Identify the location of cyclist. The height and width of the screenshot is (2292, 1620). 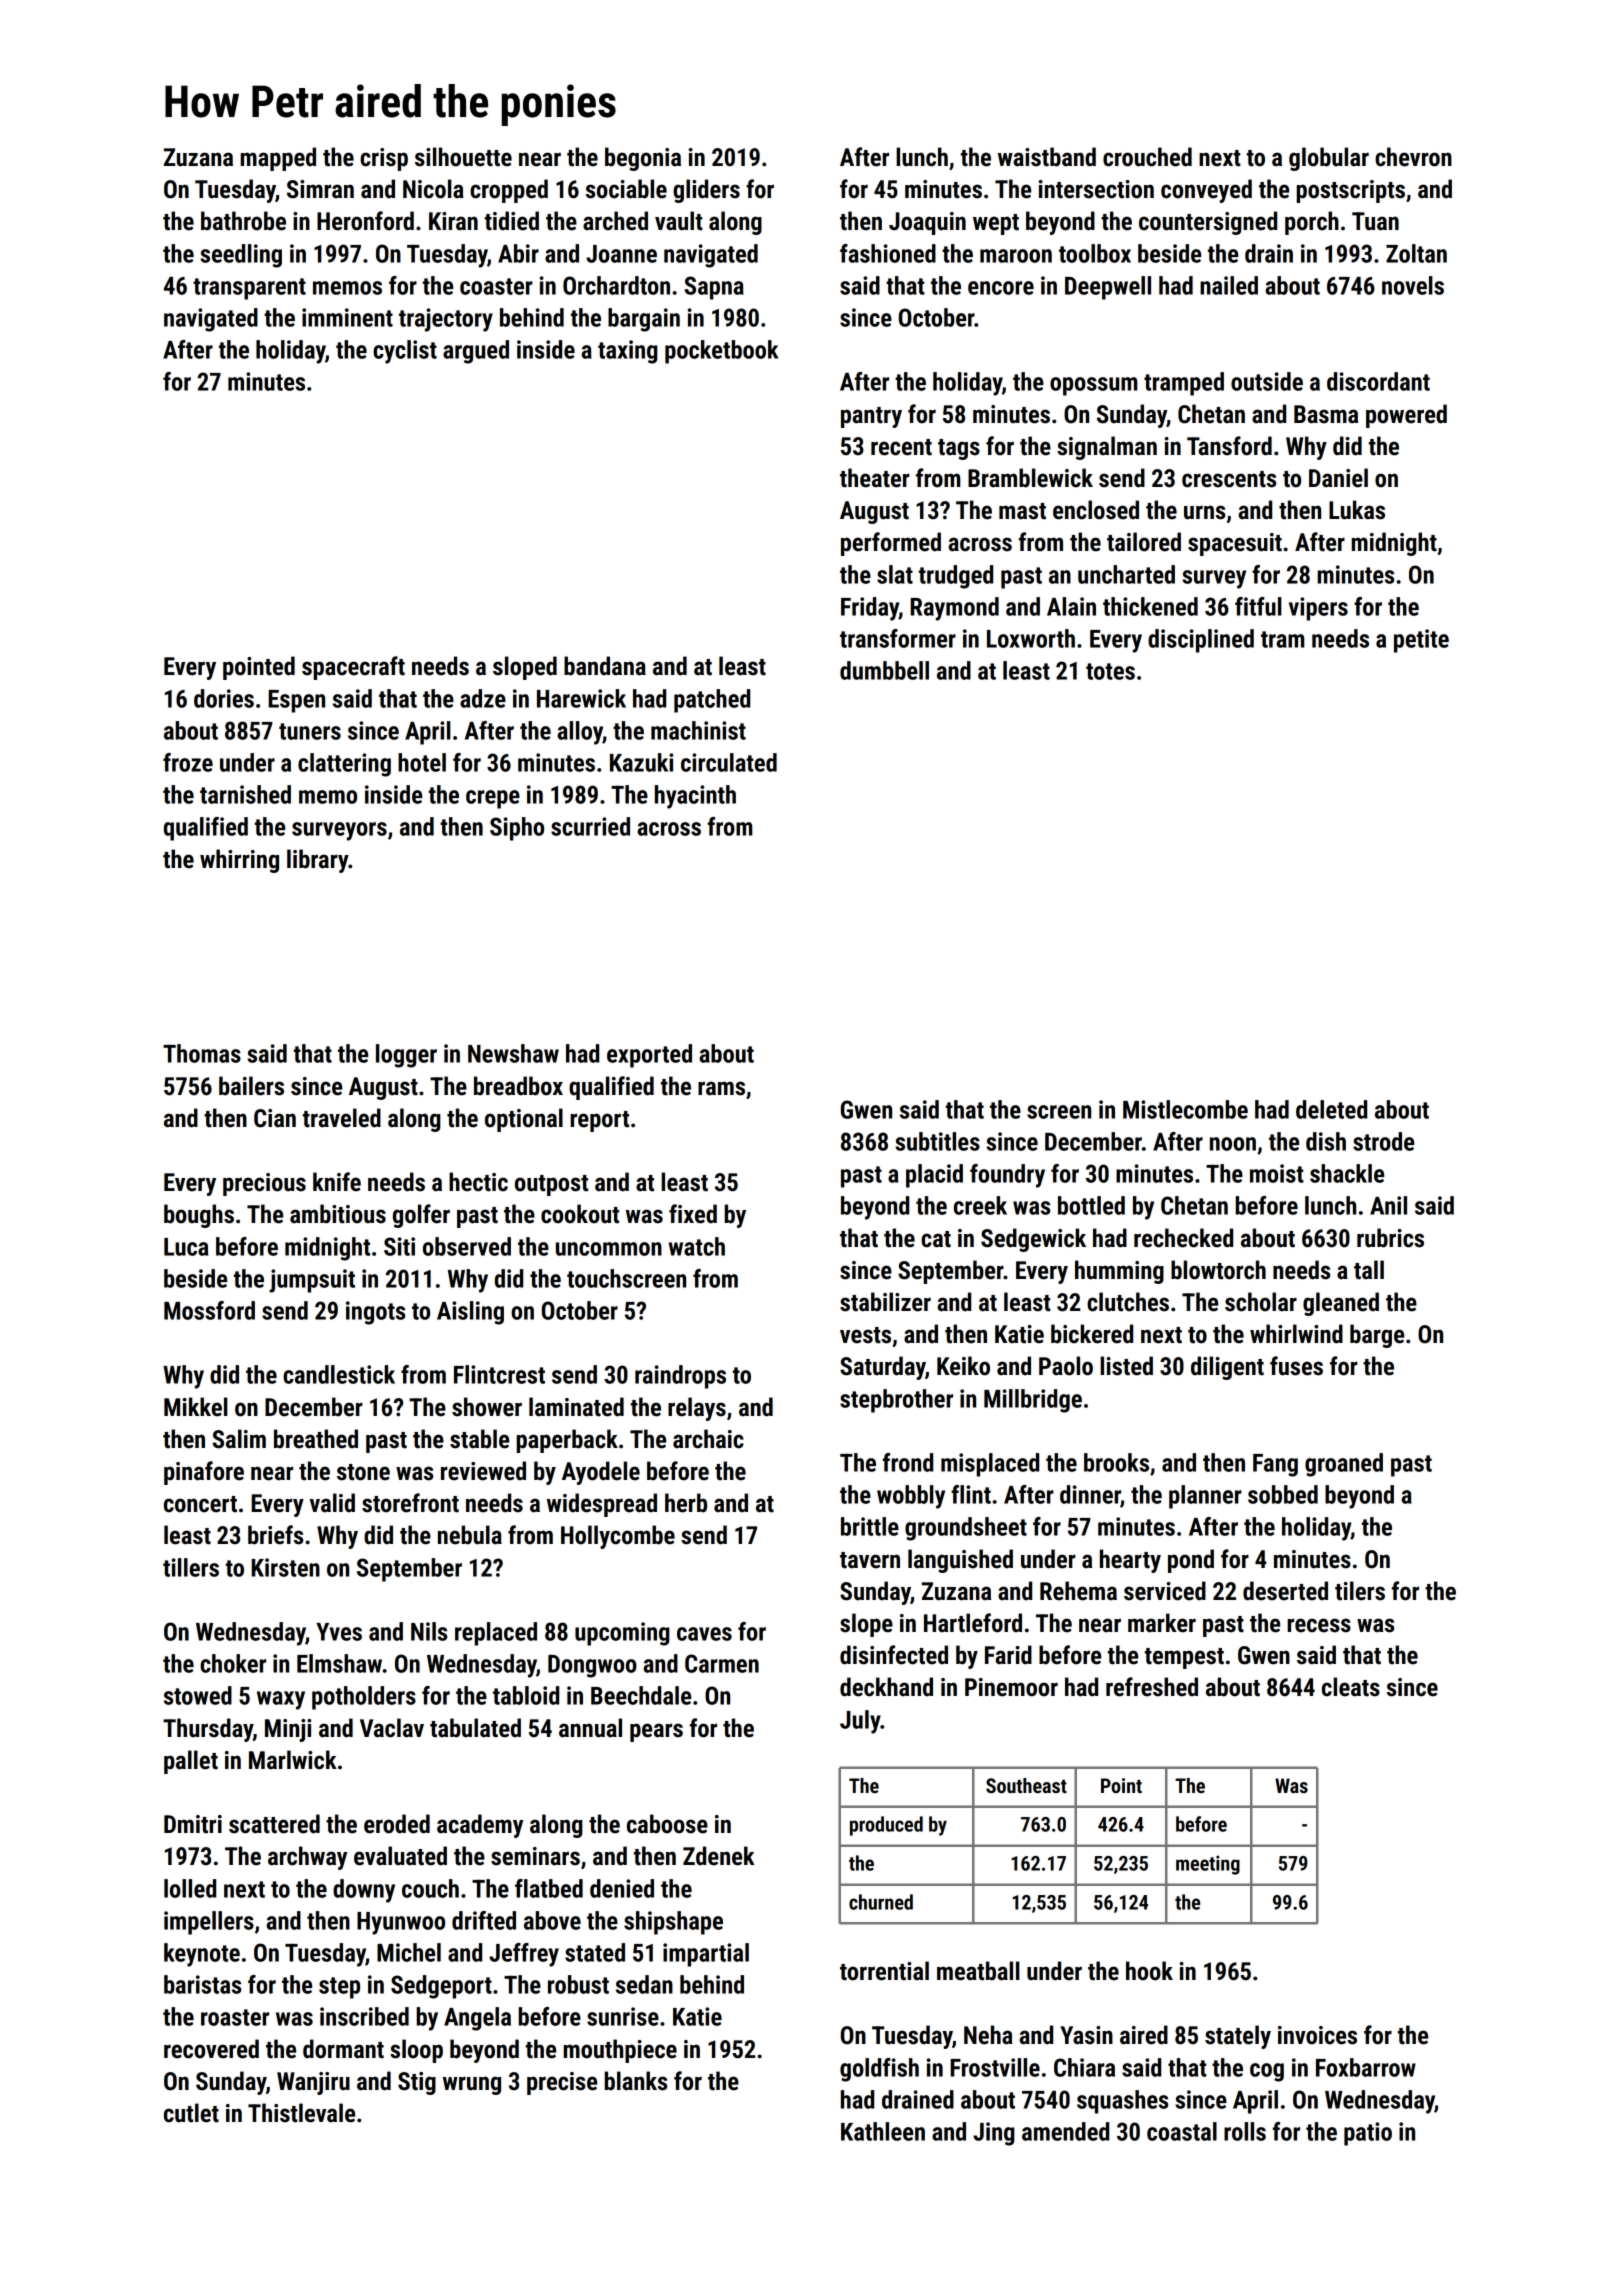
(405, 352).
